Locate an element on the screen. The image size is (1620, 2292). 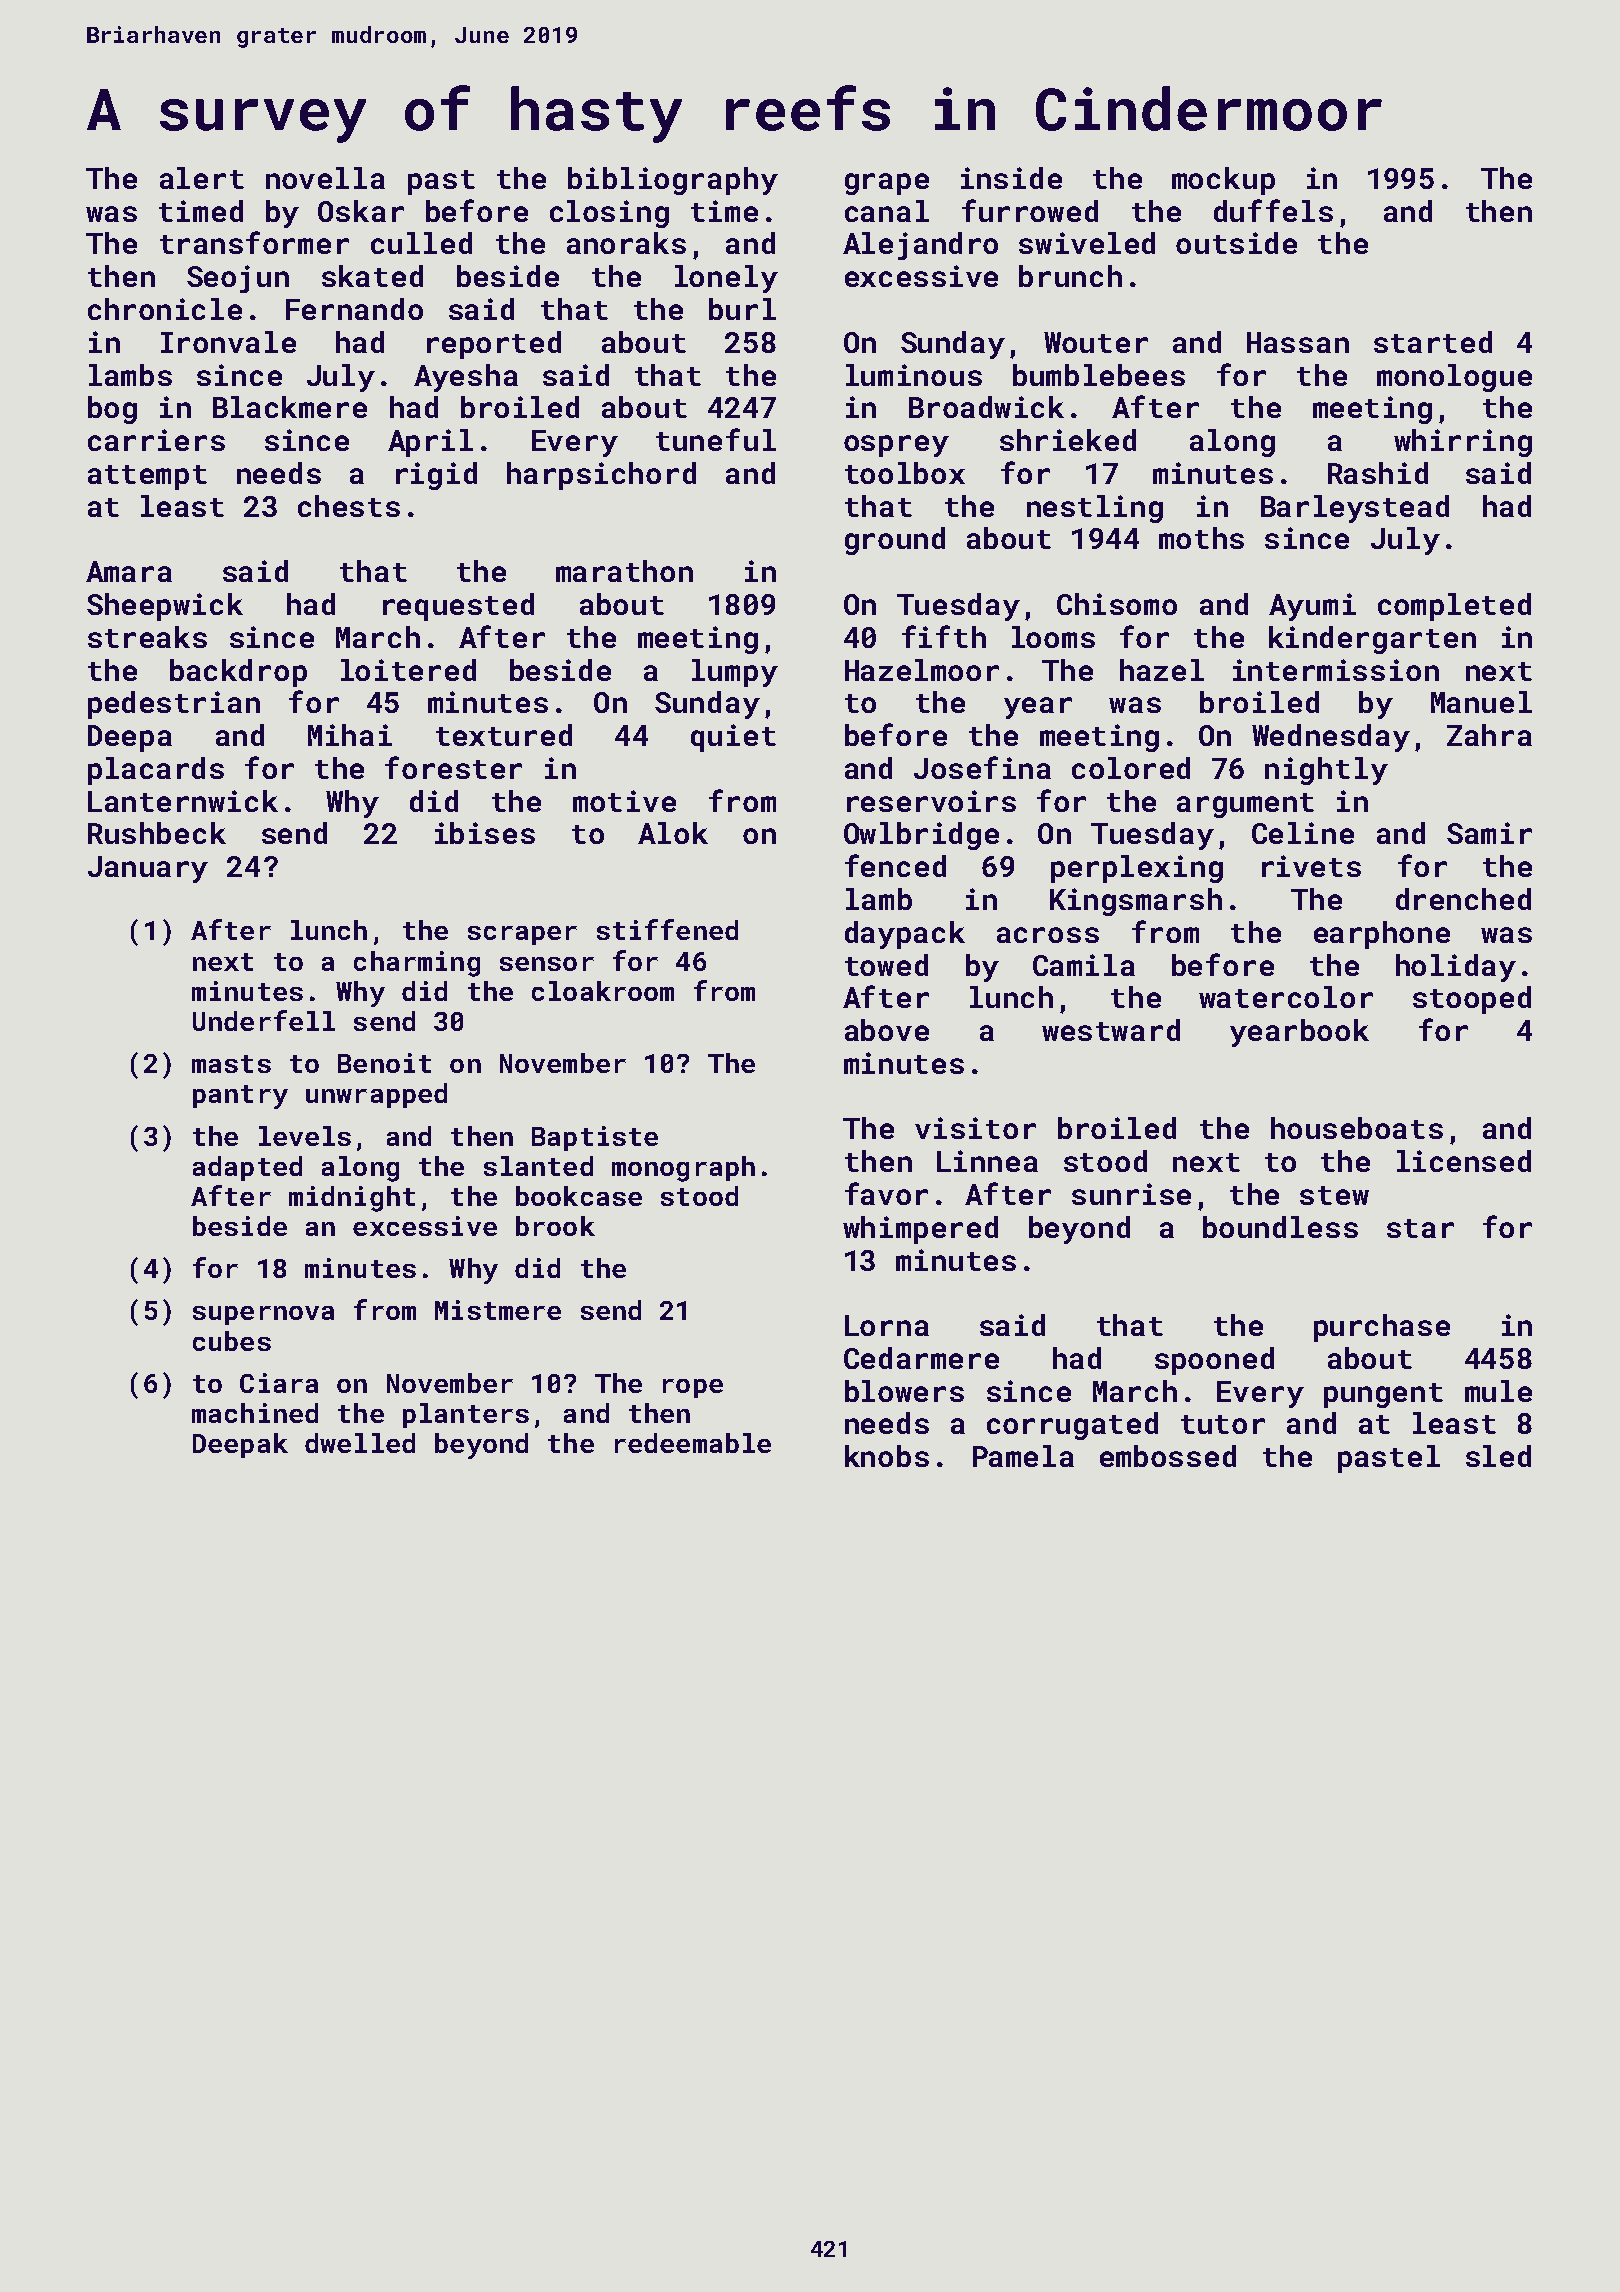
Manuel is located at coordinates (1481, 702).
